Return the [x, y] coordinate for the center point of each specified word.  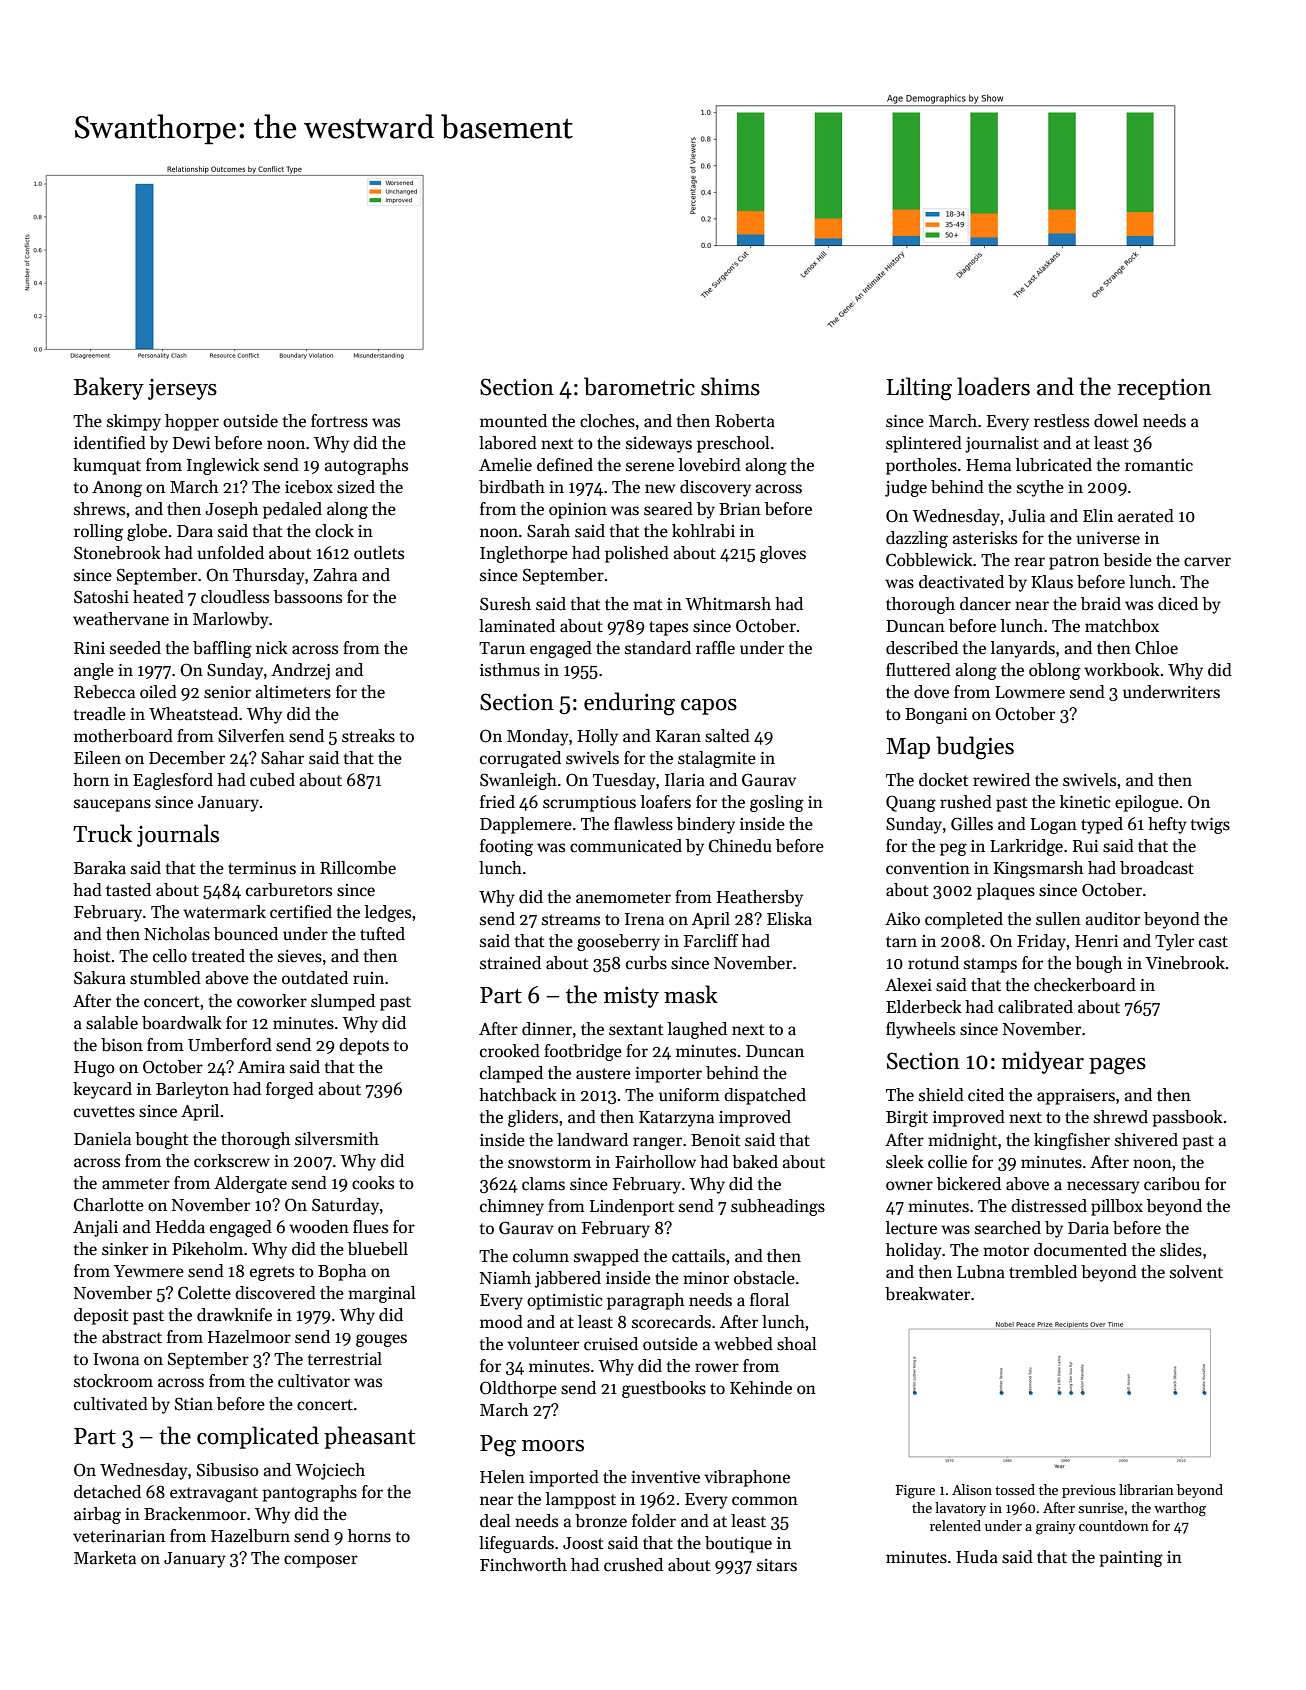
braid [1101, 604]
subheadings [778, 1207]
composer [321, 1561]
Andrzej [300, 671]
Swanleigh [518, 781]
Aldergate [250, 1184]
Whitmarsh [728, 604]
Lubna [981, 1272]
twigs [1210, 826]
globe [147, 532]
